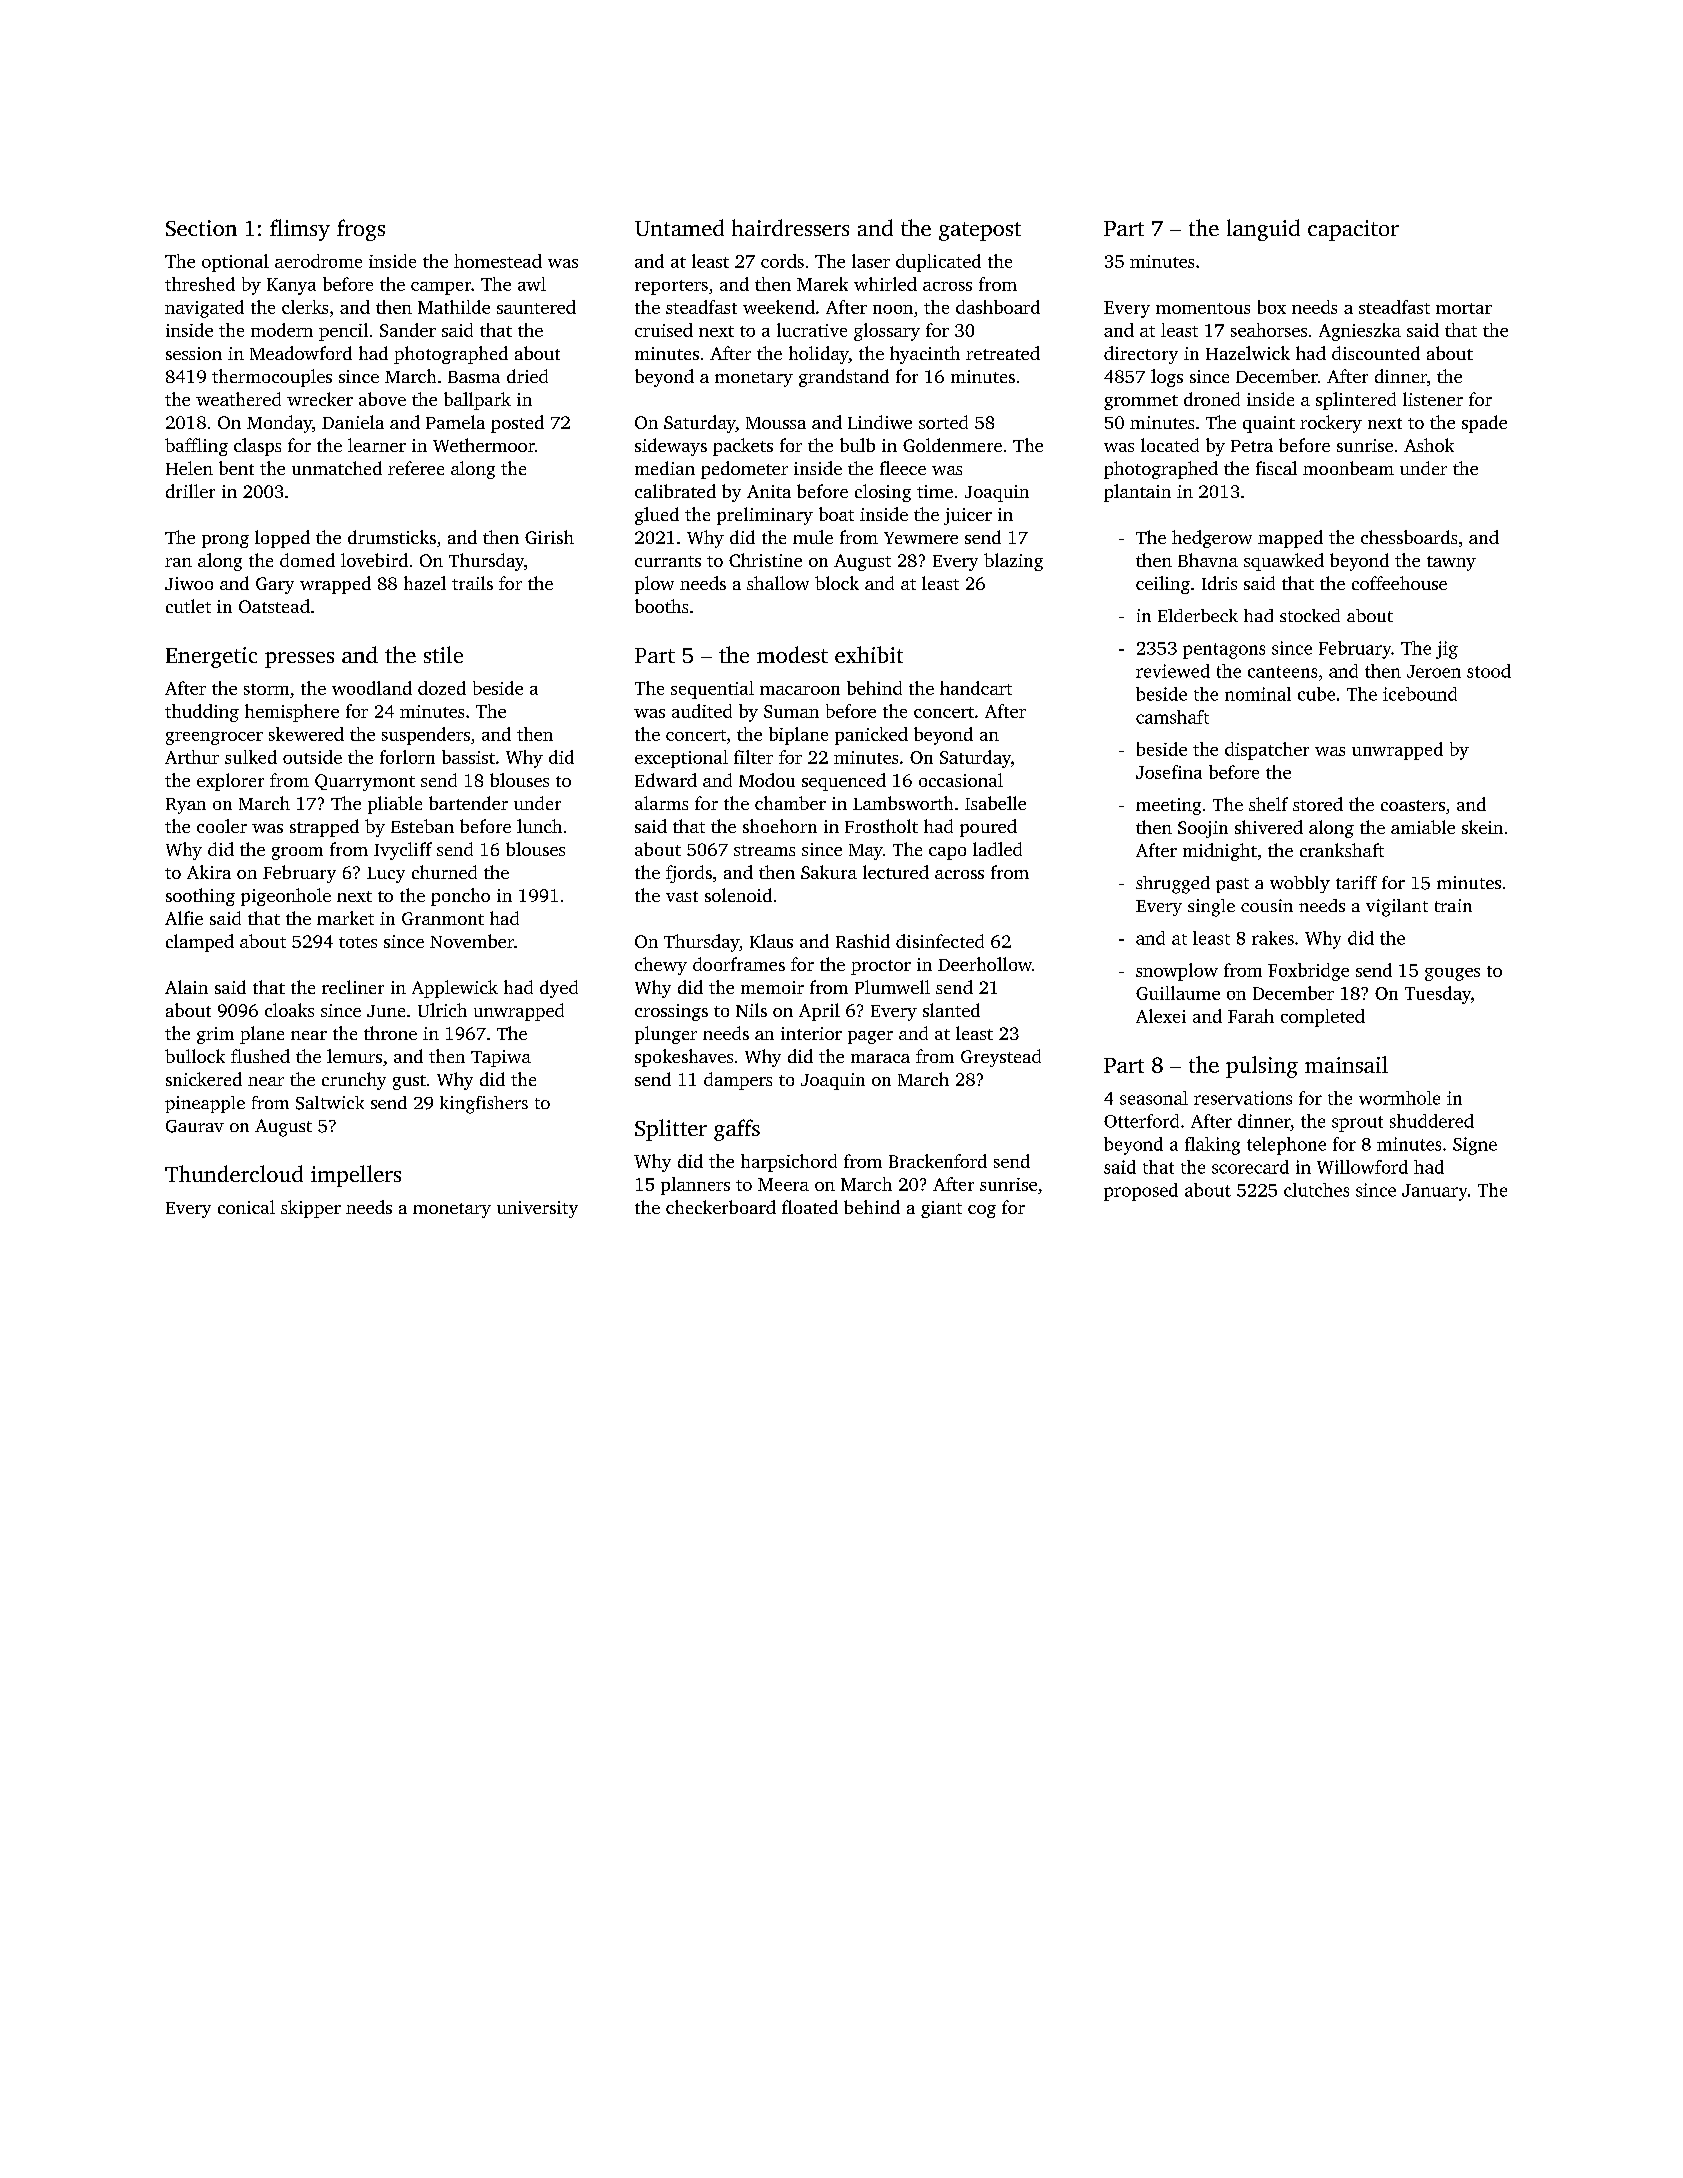  What do you see at coordinates (744, 470) in the screenshot?
I see `pedometer` at bounding box center [744, 470].
